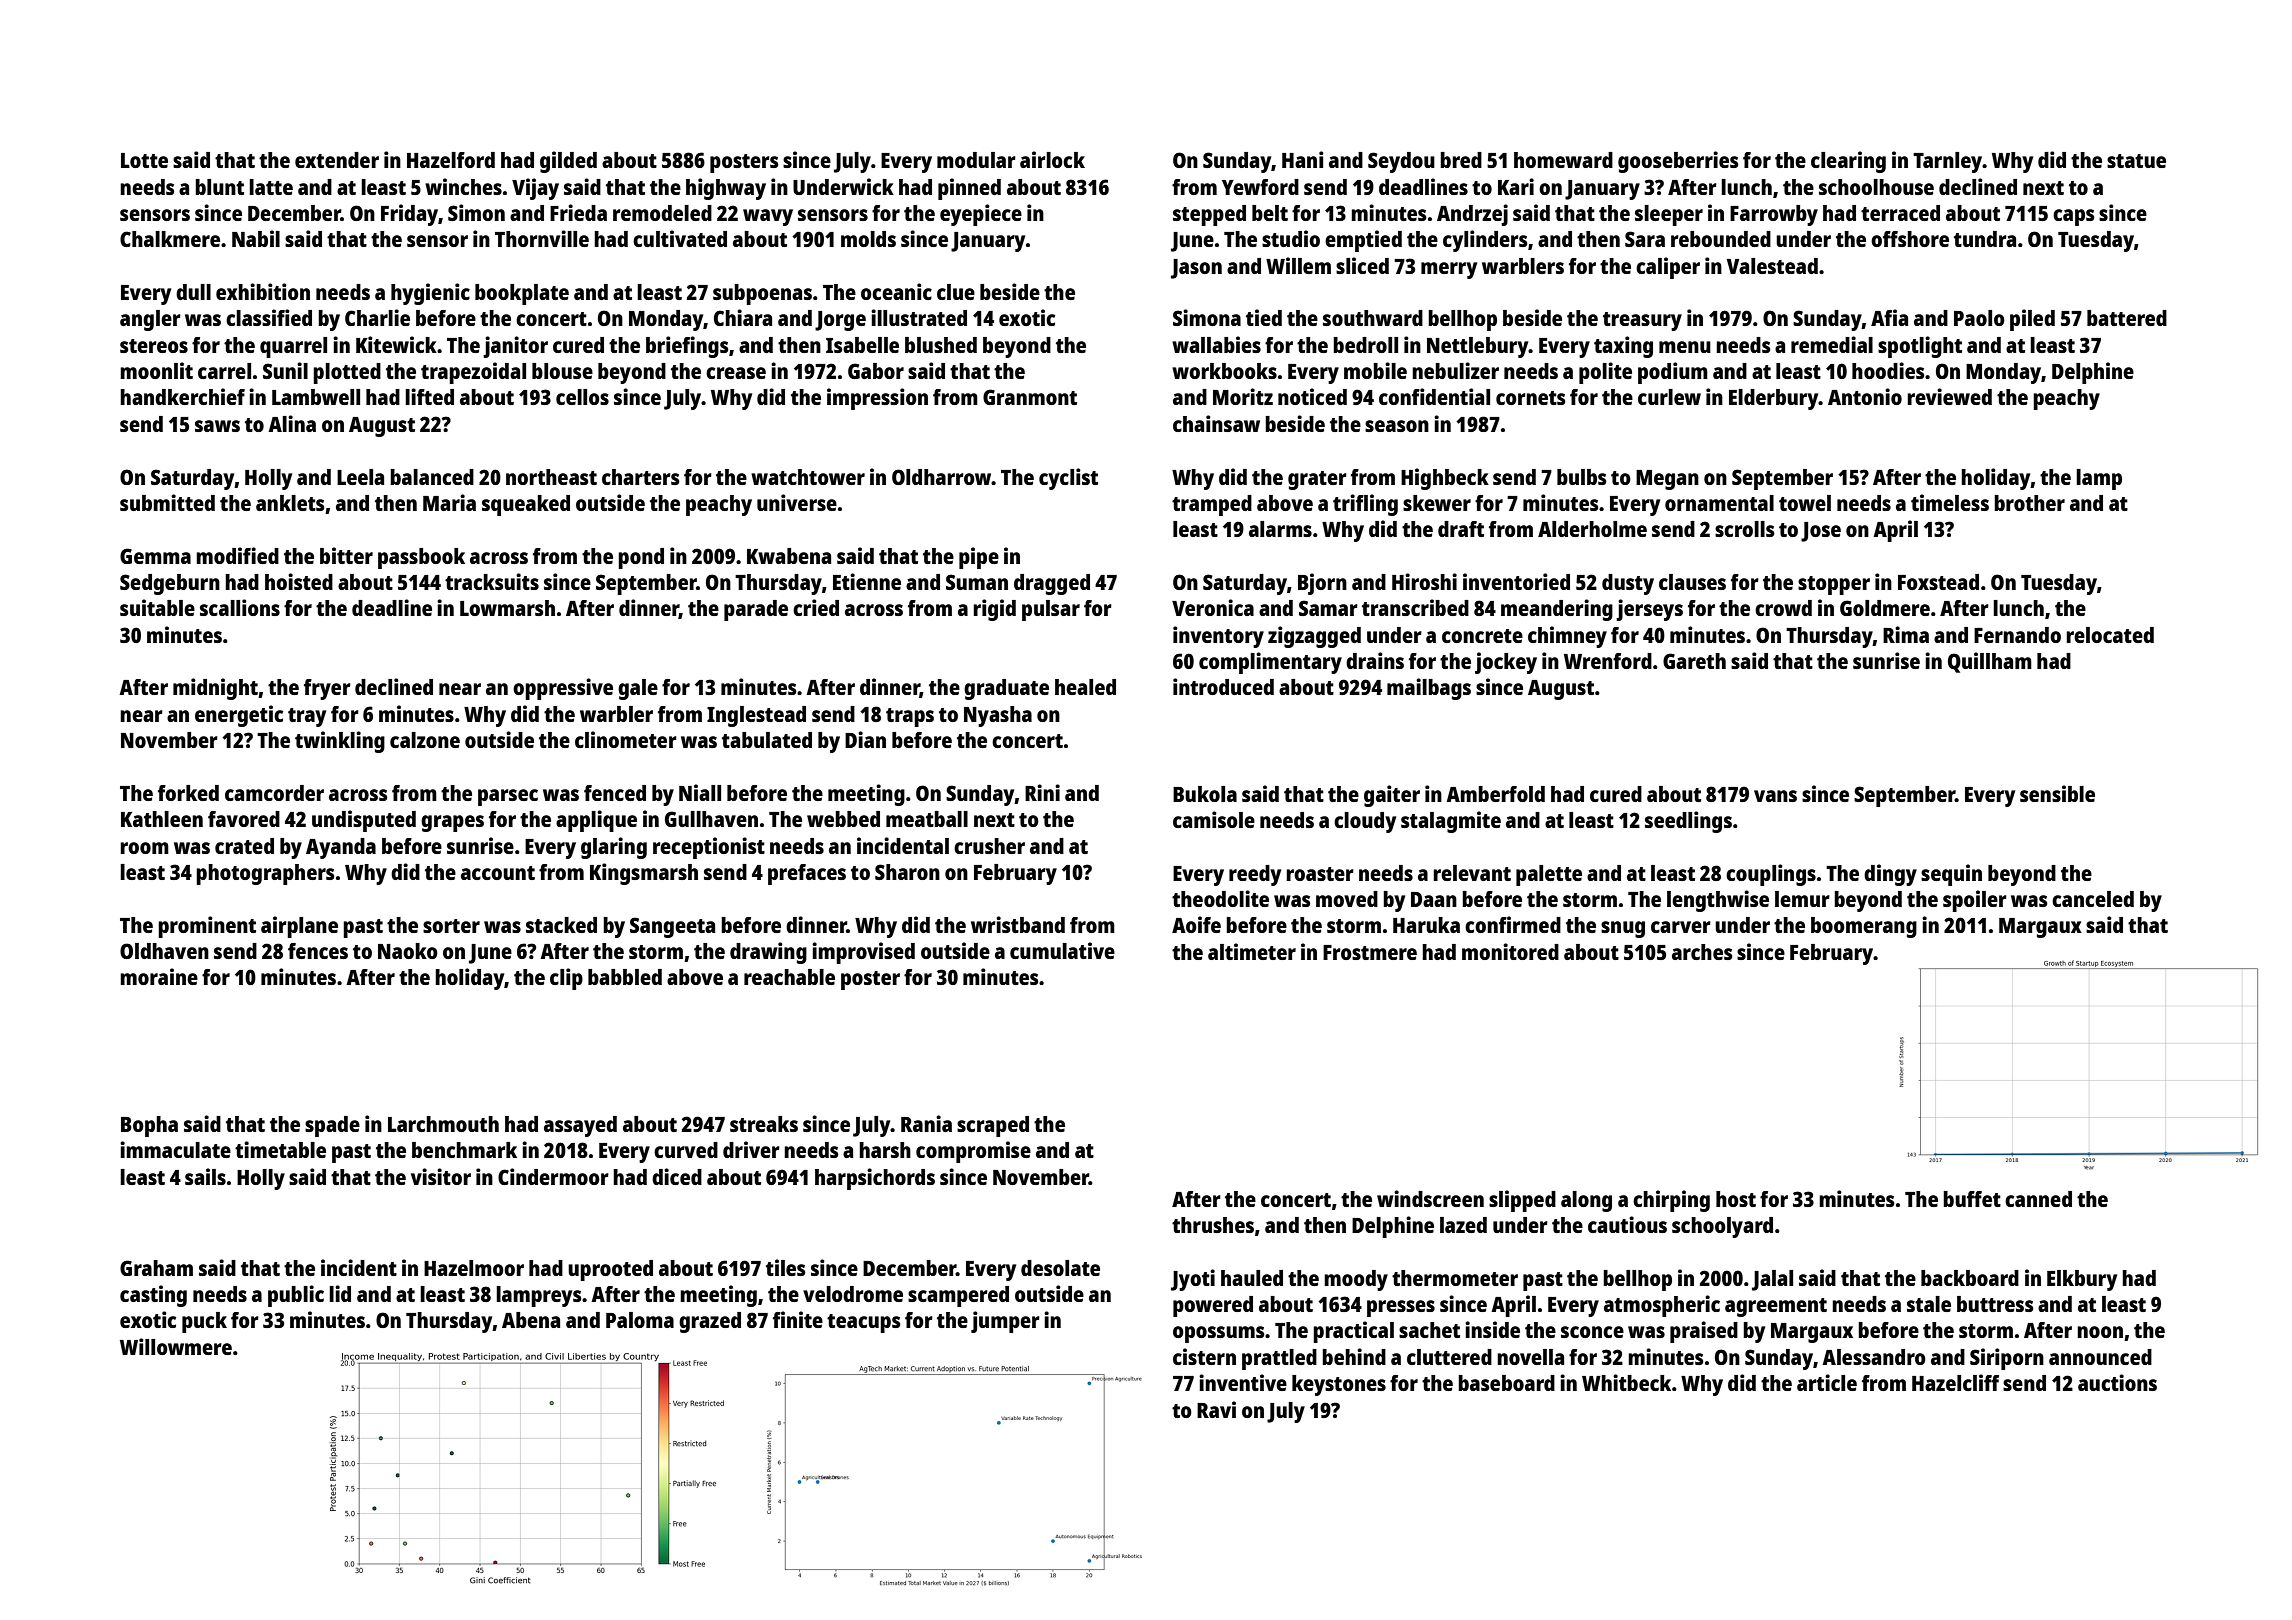 This screenshot has height=1620, width=2292. I want to click on host, so click(1736, 1199).
